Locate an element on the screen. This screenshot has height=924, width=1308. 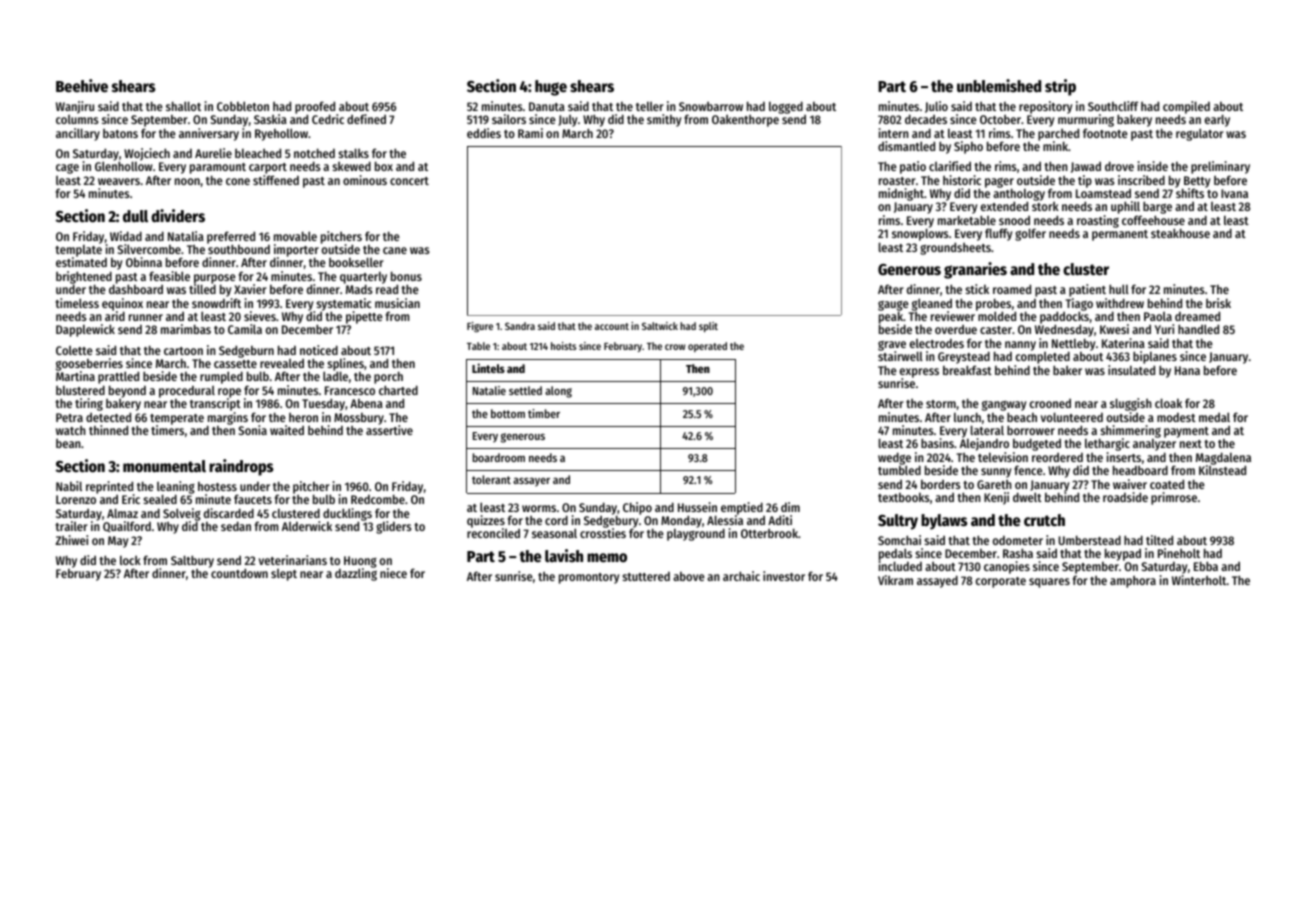
October is located at coordinates (1000, 119).
